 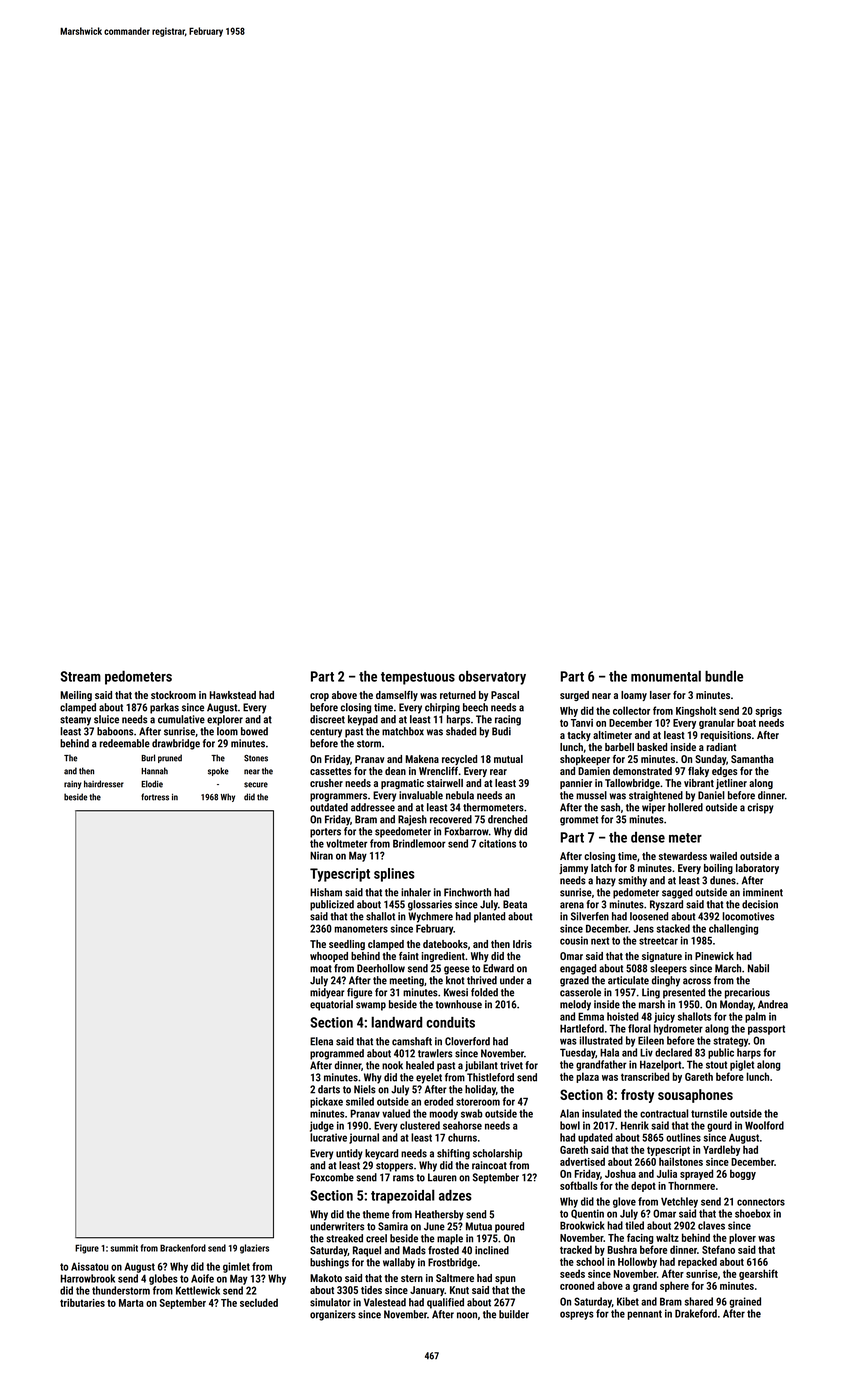 What do you see at coordinates (198, 1290) in the image?
I see `Kettlewick` at bounding box center [198, 1290].
